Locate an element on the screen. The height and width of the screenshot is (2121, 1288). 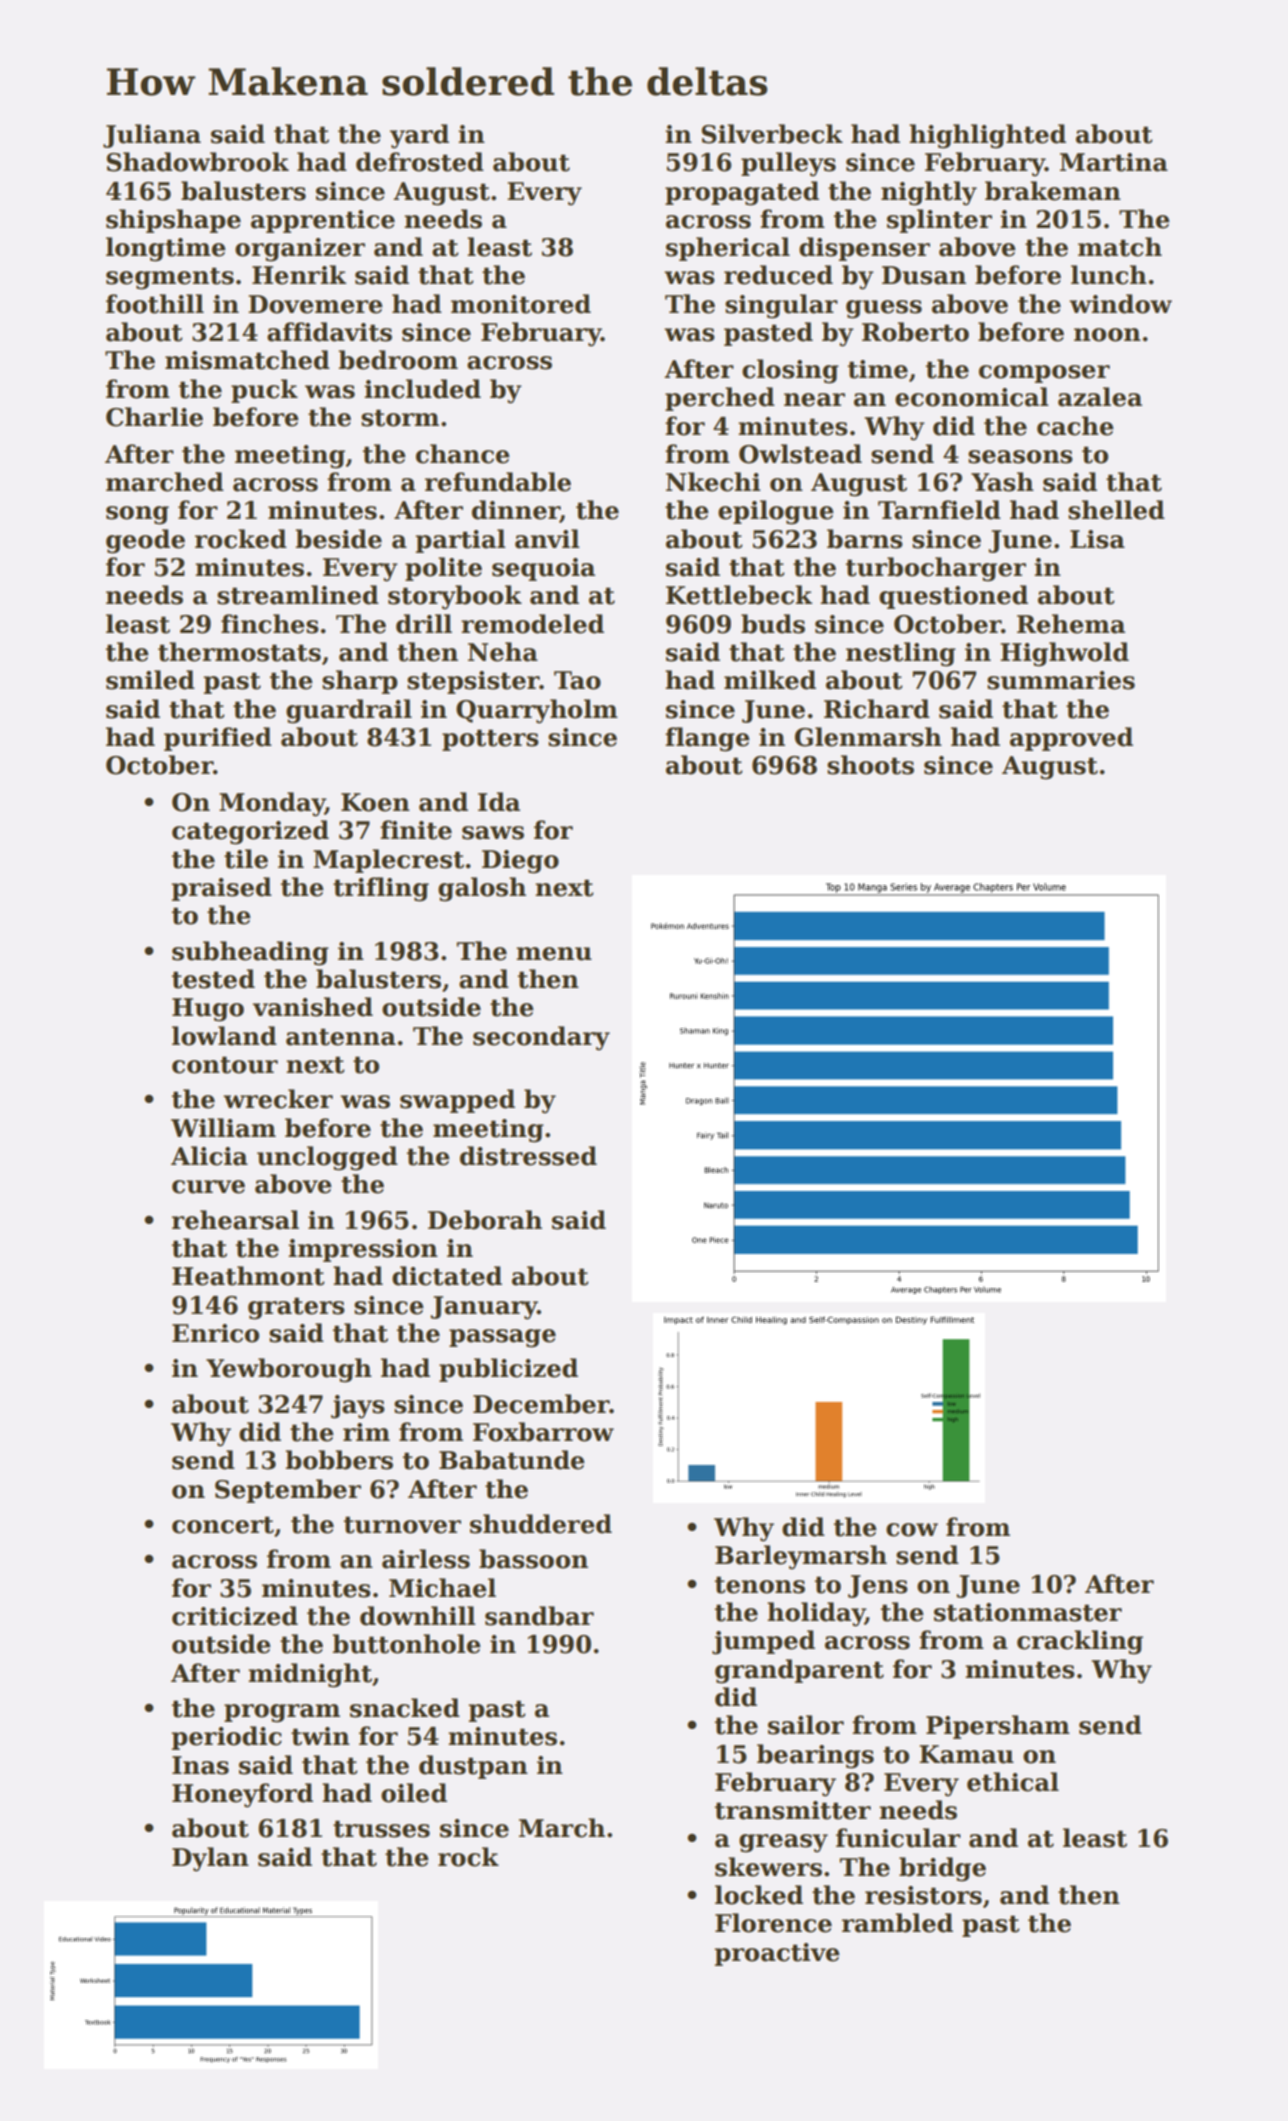
cow is located at coordinates (912, 1530).
